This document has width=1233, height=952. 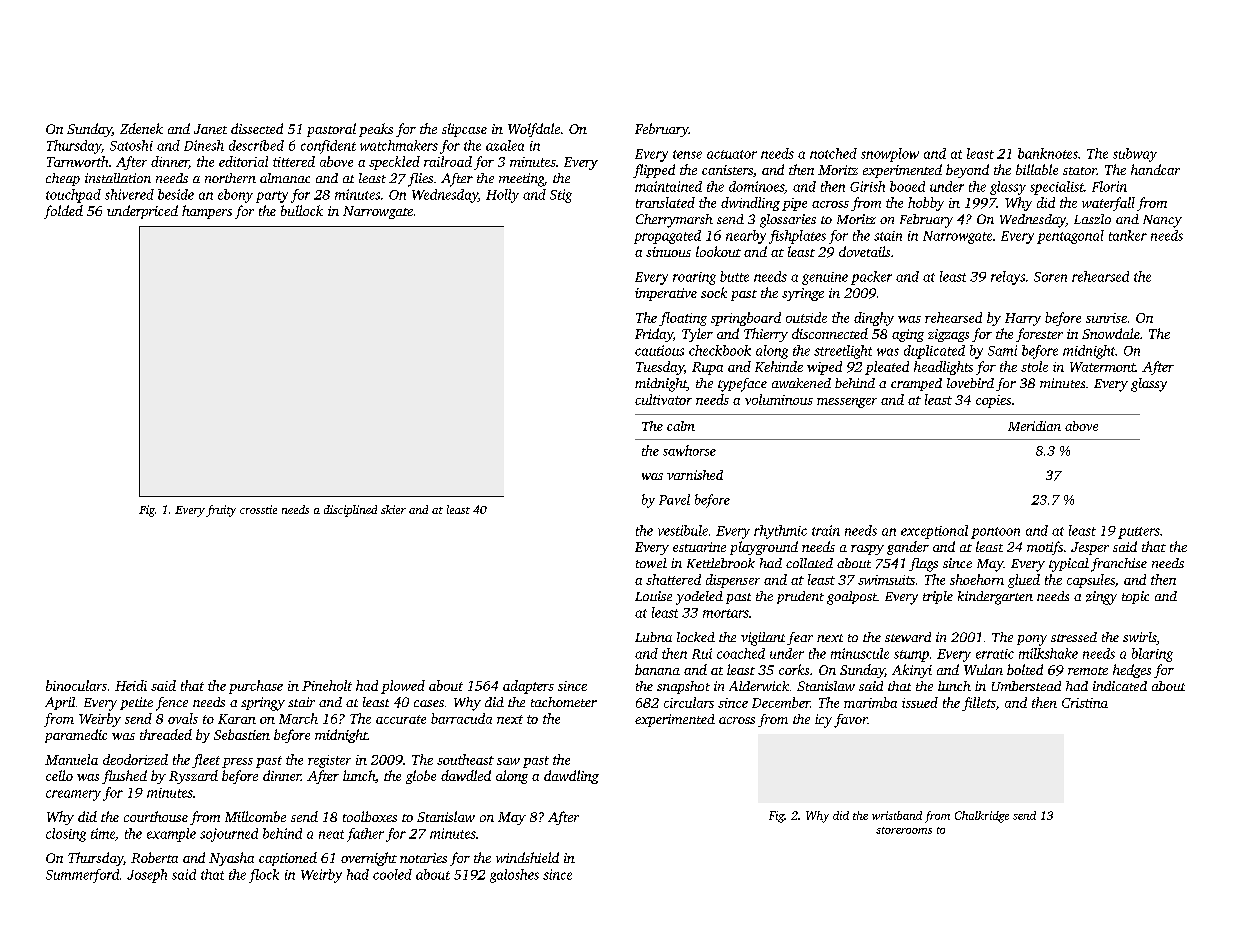 I want to click on Zdenek, so click(x=141, y=128).
